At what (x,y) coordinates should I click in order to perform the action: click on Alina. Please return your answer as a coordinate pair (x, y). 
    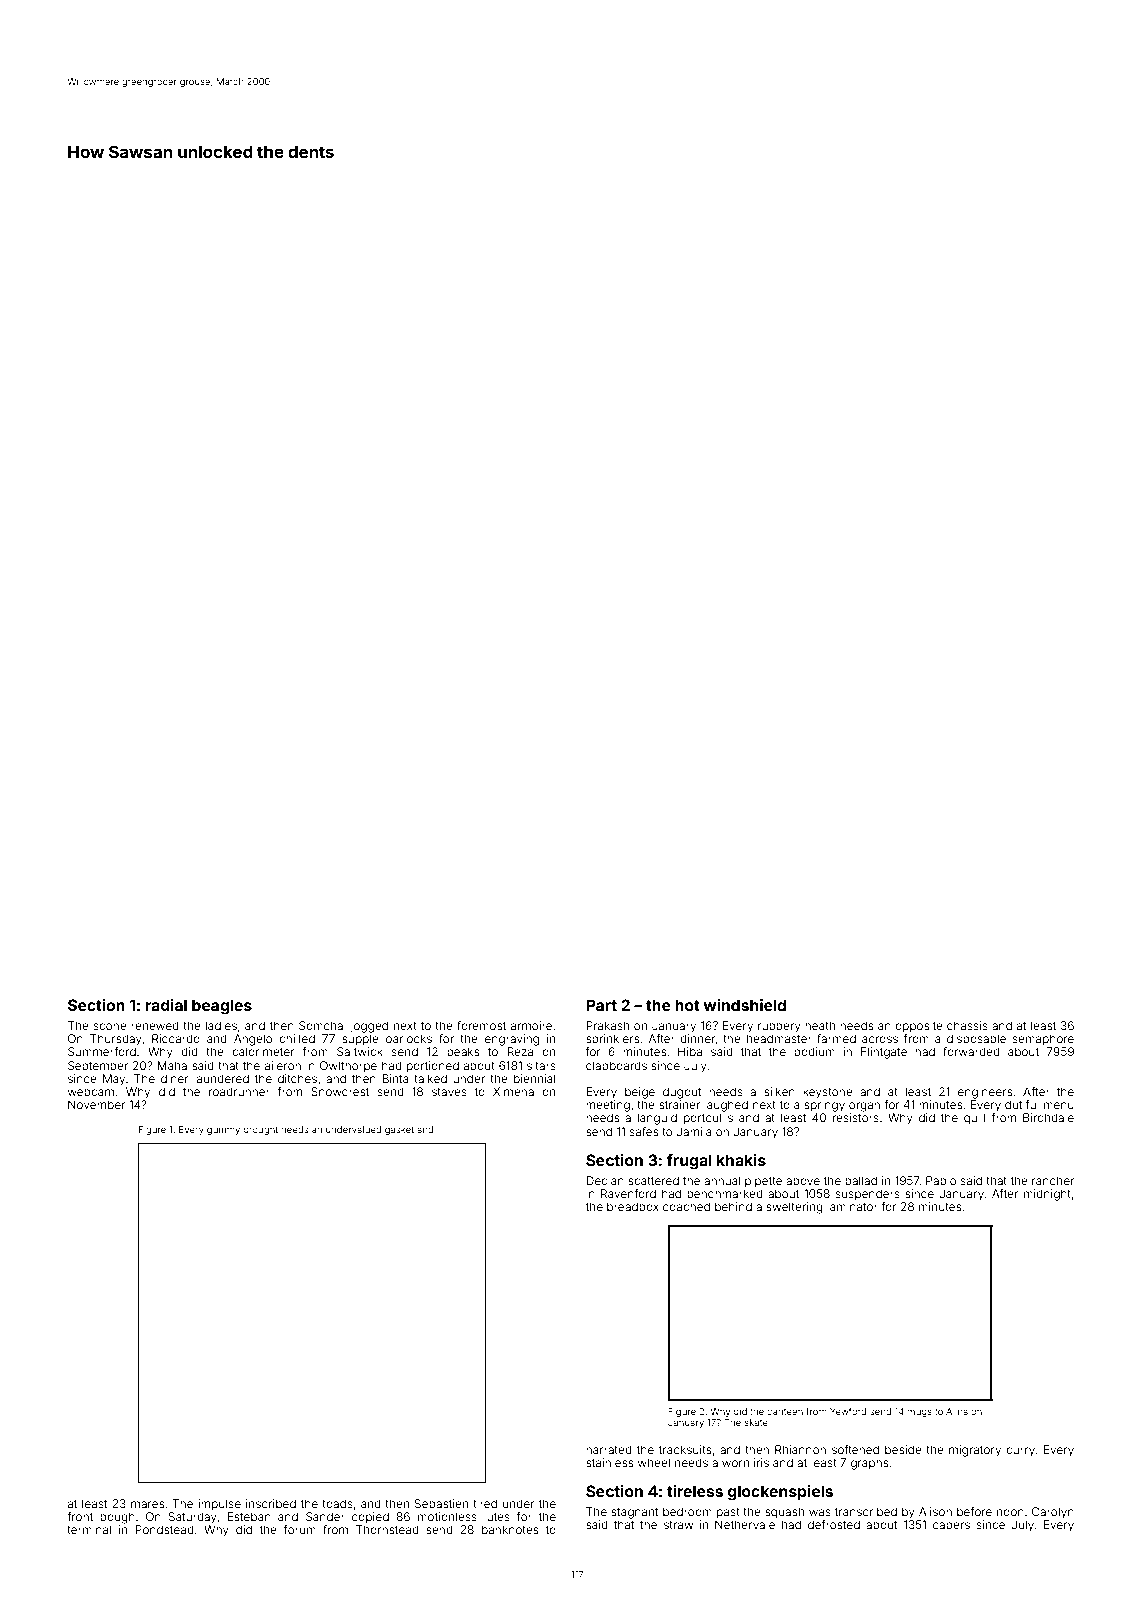
    Looking at the image, I should click on (957, 1411).
